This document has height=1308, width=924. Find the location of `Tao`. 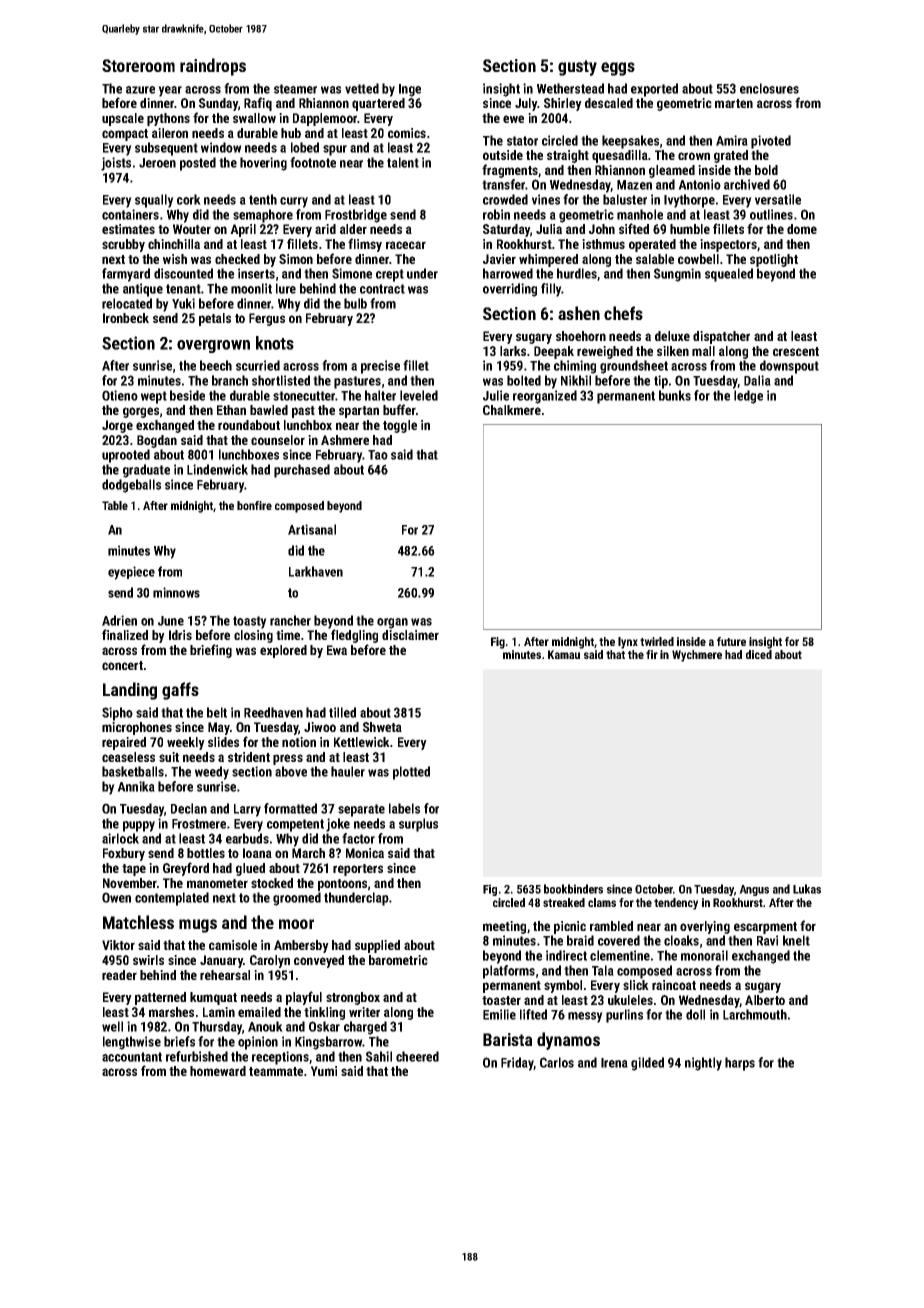

Tao is located at coordinates (378, 455).
